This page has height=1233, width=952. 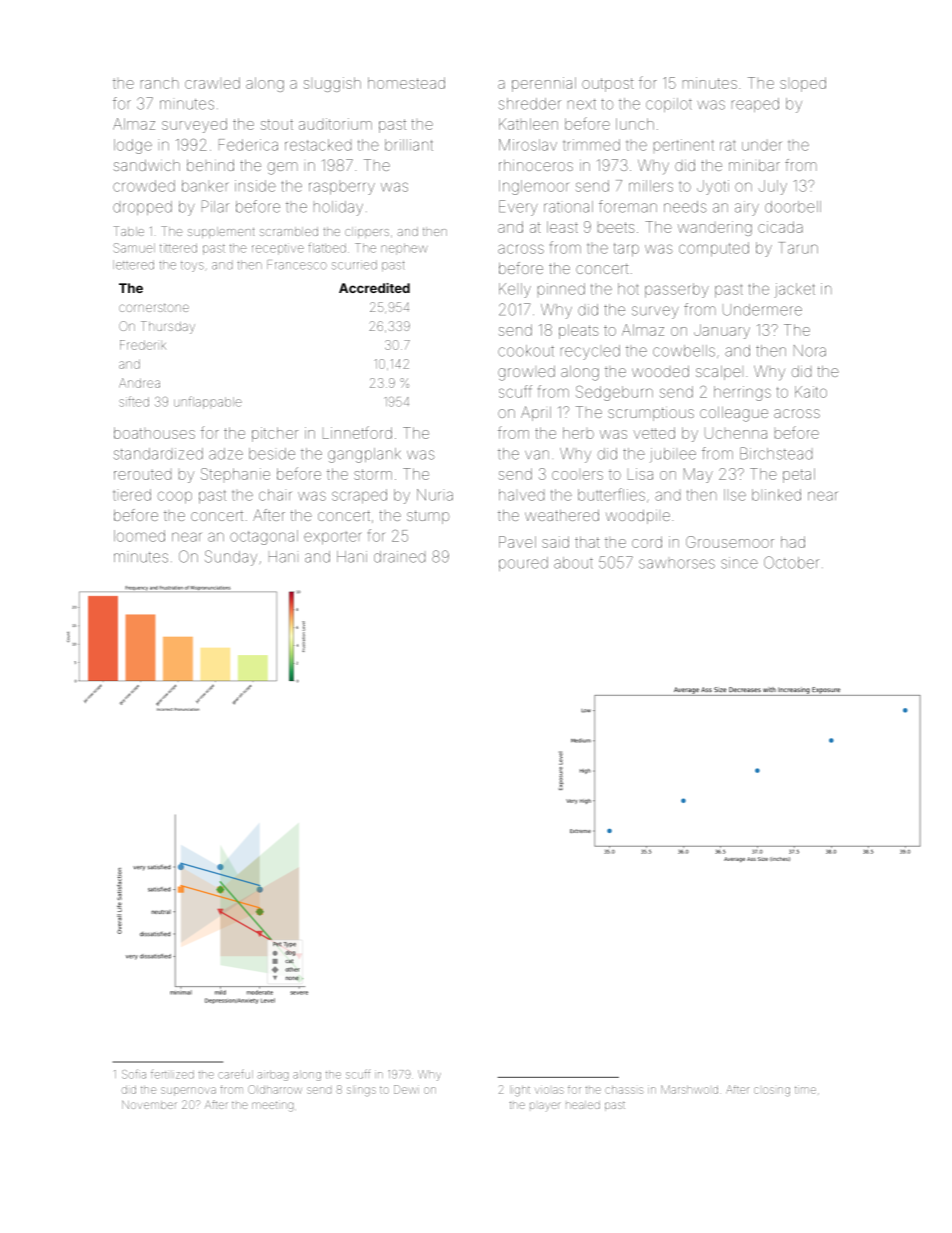 What do you see at coordinates (573, 563) in the page?
I see `about` at bounding box center [573, 563].
